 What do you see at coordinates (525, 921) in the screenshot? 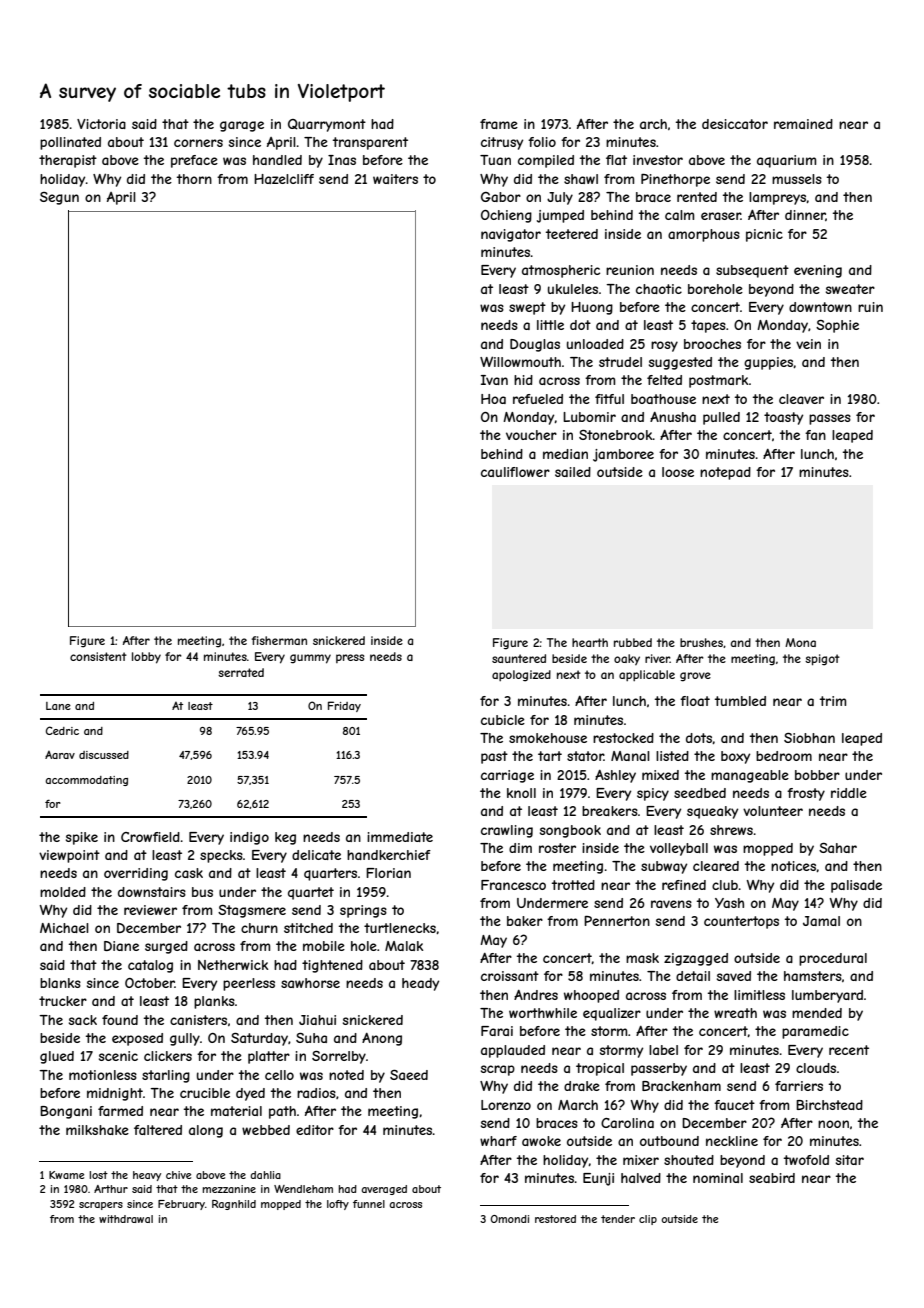
I see `baker` at bounding box center [525, 921].
